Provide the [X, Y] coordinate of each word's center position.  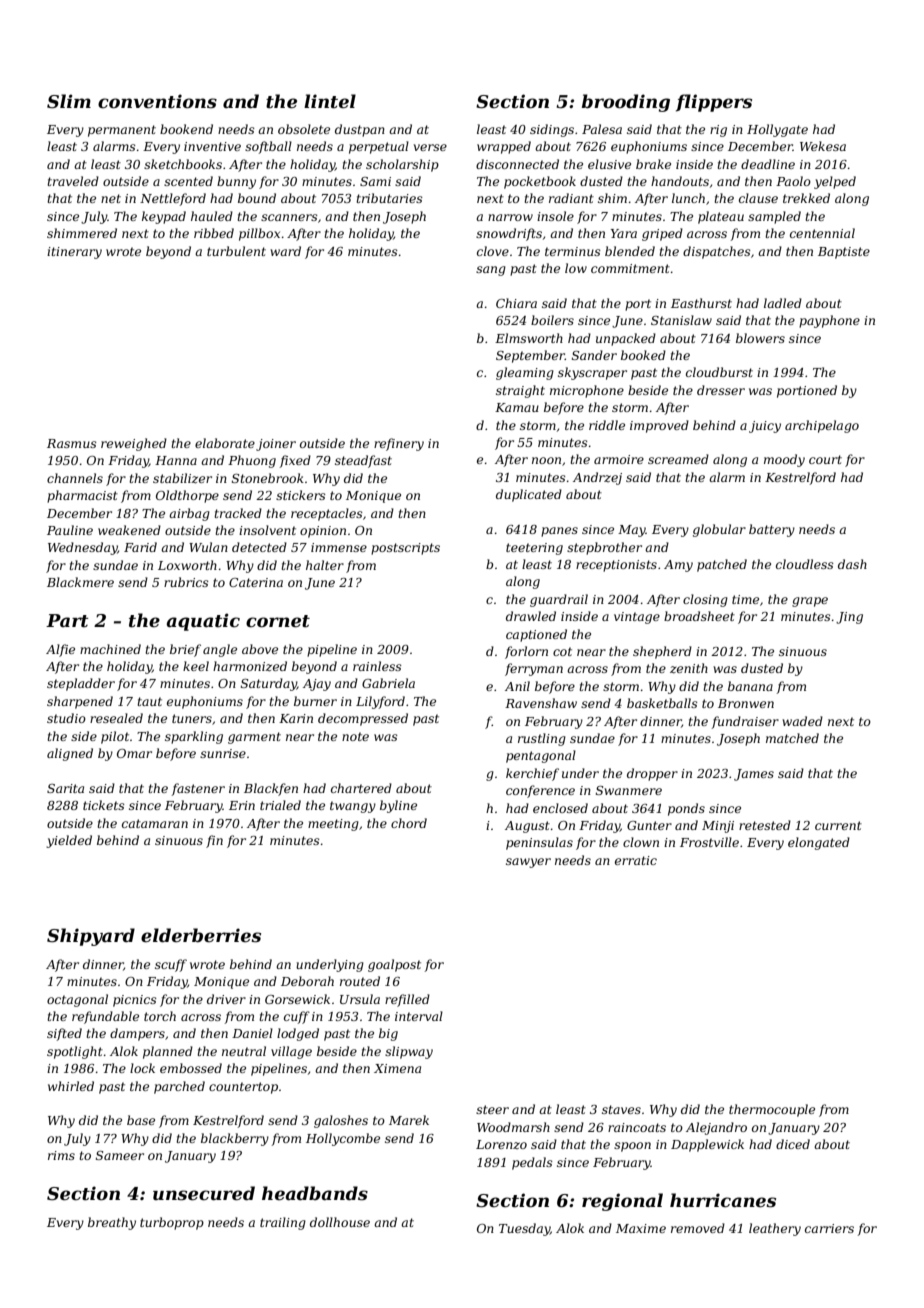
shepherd [662, 652]
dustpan [360, 130]
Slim [69, 101]
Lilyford [380, 702]
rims [61, 1155]
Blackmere [80, 582]
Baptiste [844, 253]
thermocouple [772, 1110]
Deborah [307, 981]
